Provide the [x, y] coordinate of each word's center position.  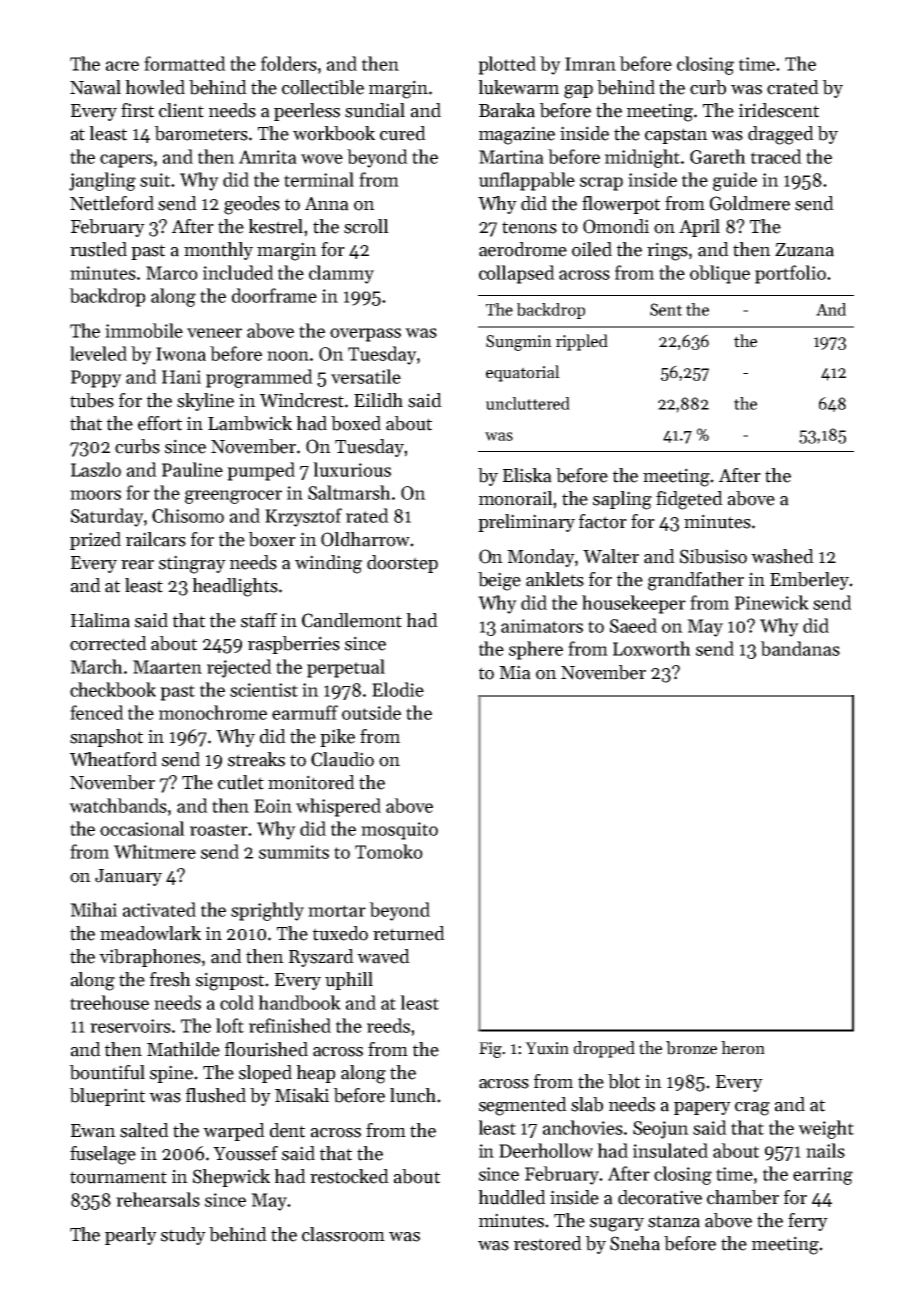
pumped [261, 471]
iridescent [779, 110]
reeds [388, 1025]
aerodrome [523, 249]
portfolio [790, 274]
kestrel [275, 226]
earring [823, 1176]
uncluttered [528, 403]
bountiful [107, 1072]
